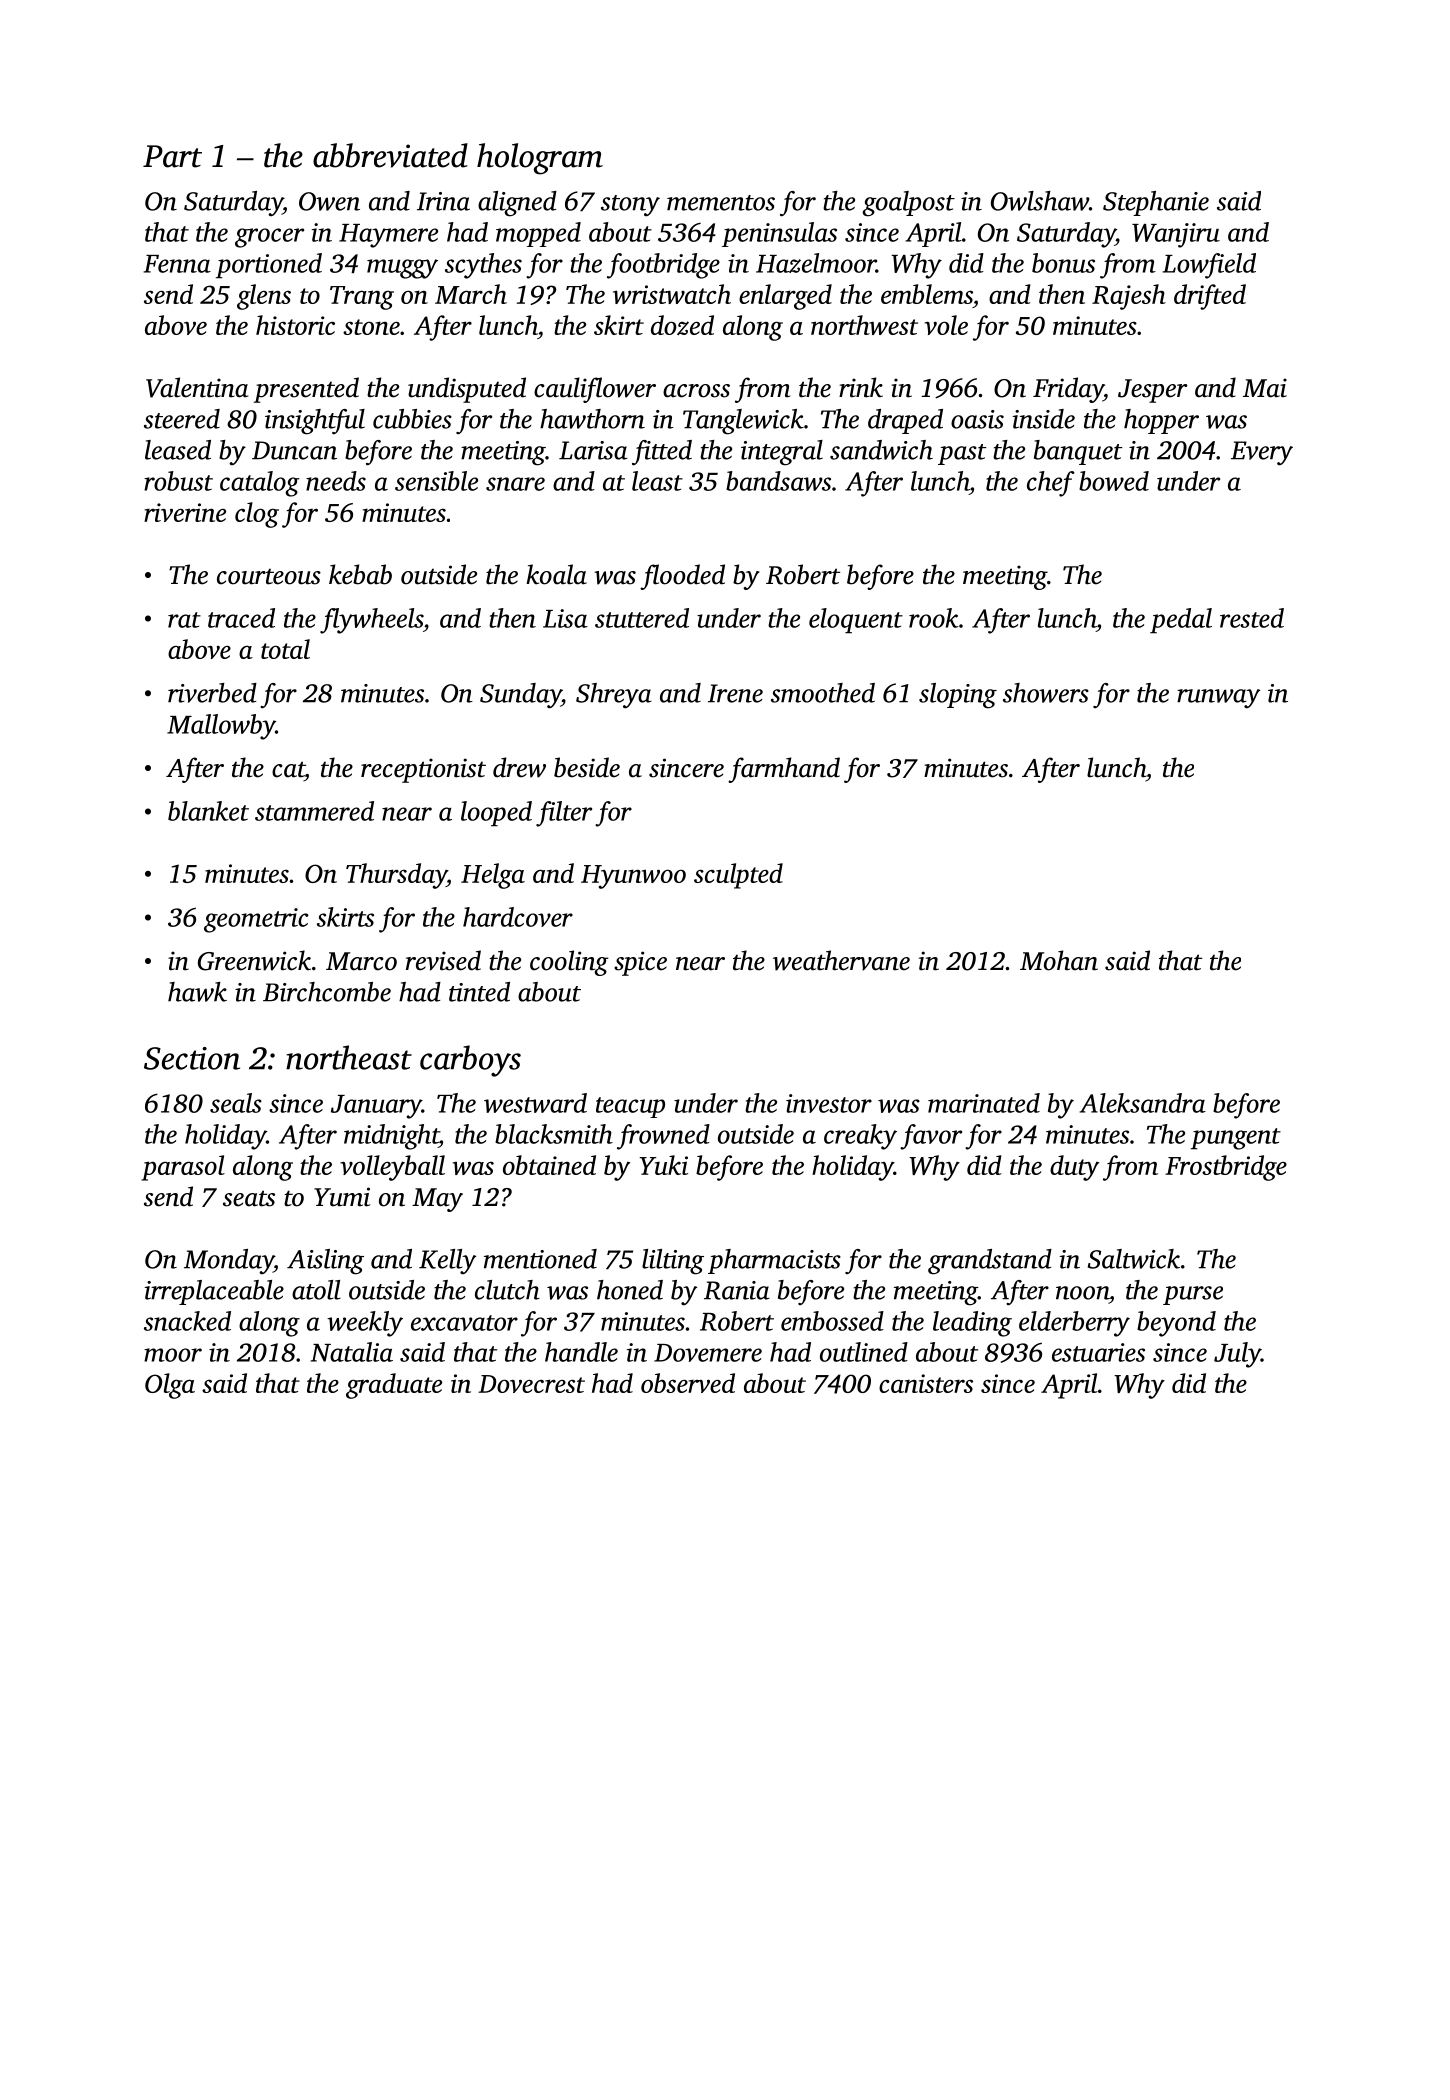 The image size is (1450, 2100). What do you see at coordinates (823, 693) in the document?
I see `smoothed` at bounding box center [823, 693].
